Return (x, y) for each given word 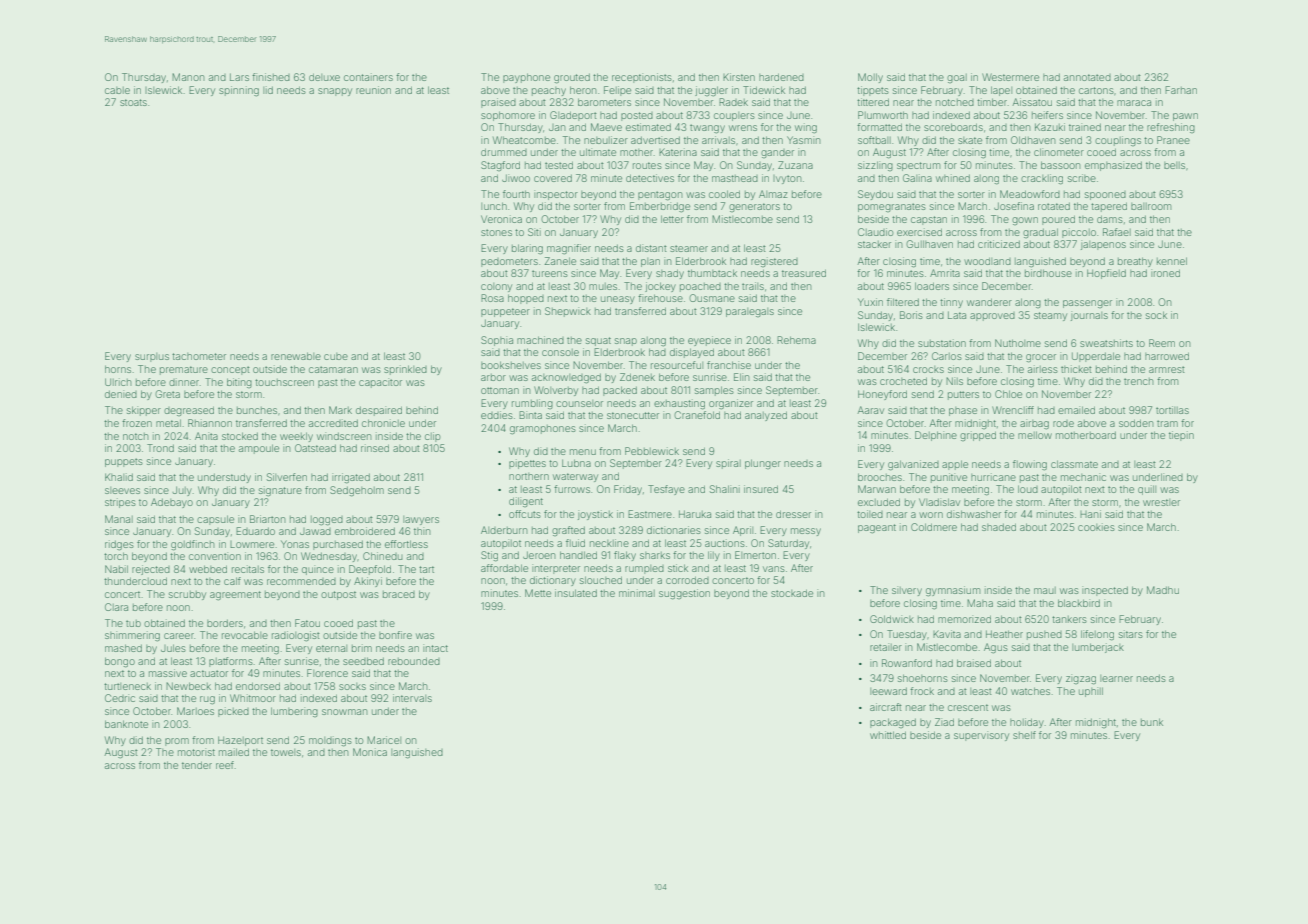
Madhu (1163, 590)
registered (774, 262)
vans (774, 569)
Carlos (947, 356)
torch (116, 556)
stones (496, 232)
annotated (1087, 77)
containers (368, 77)
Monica (370, 752)
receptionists (642, 78)
